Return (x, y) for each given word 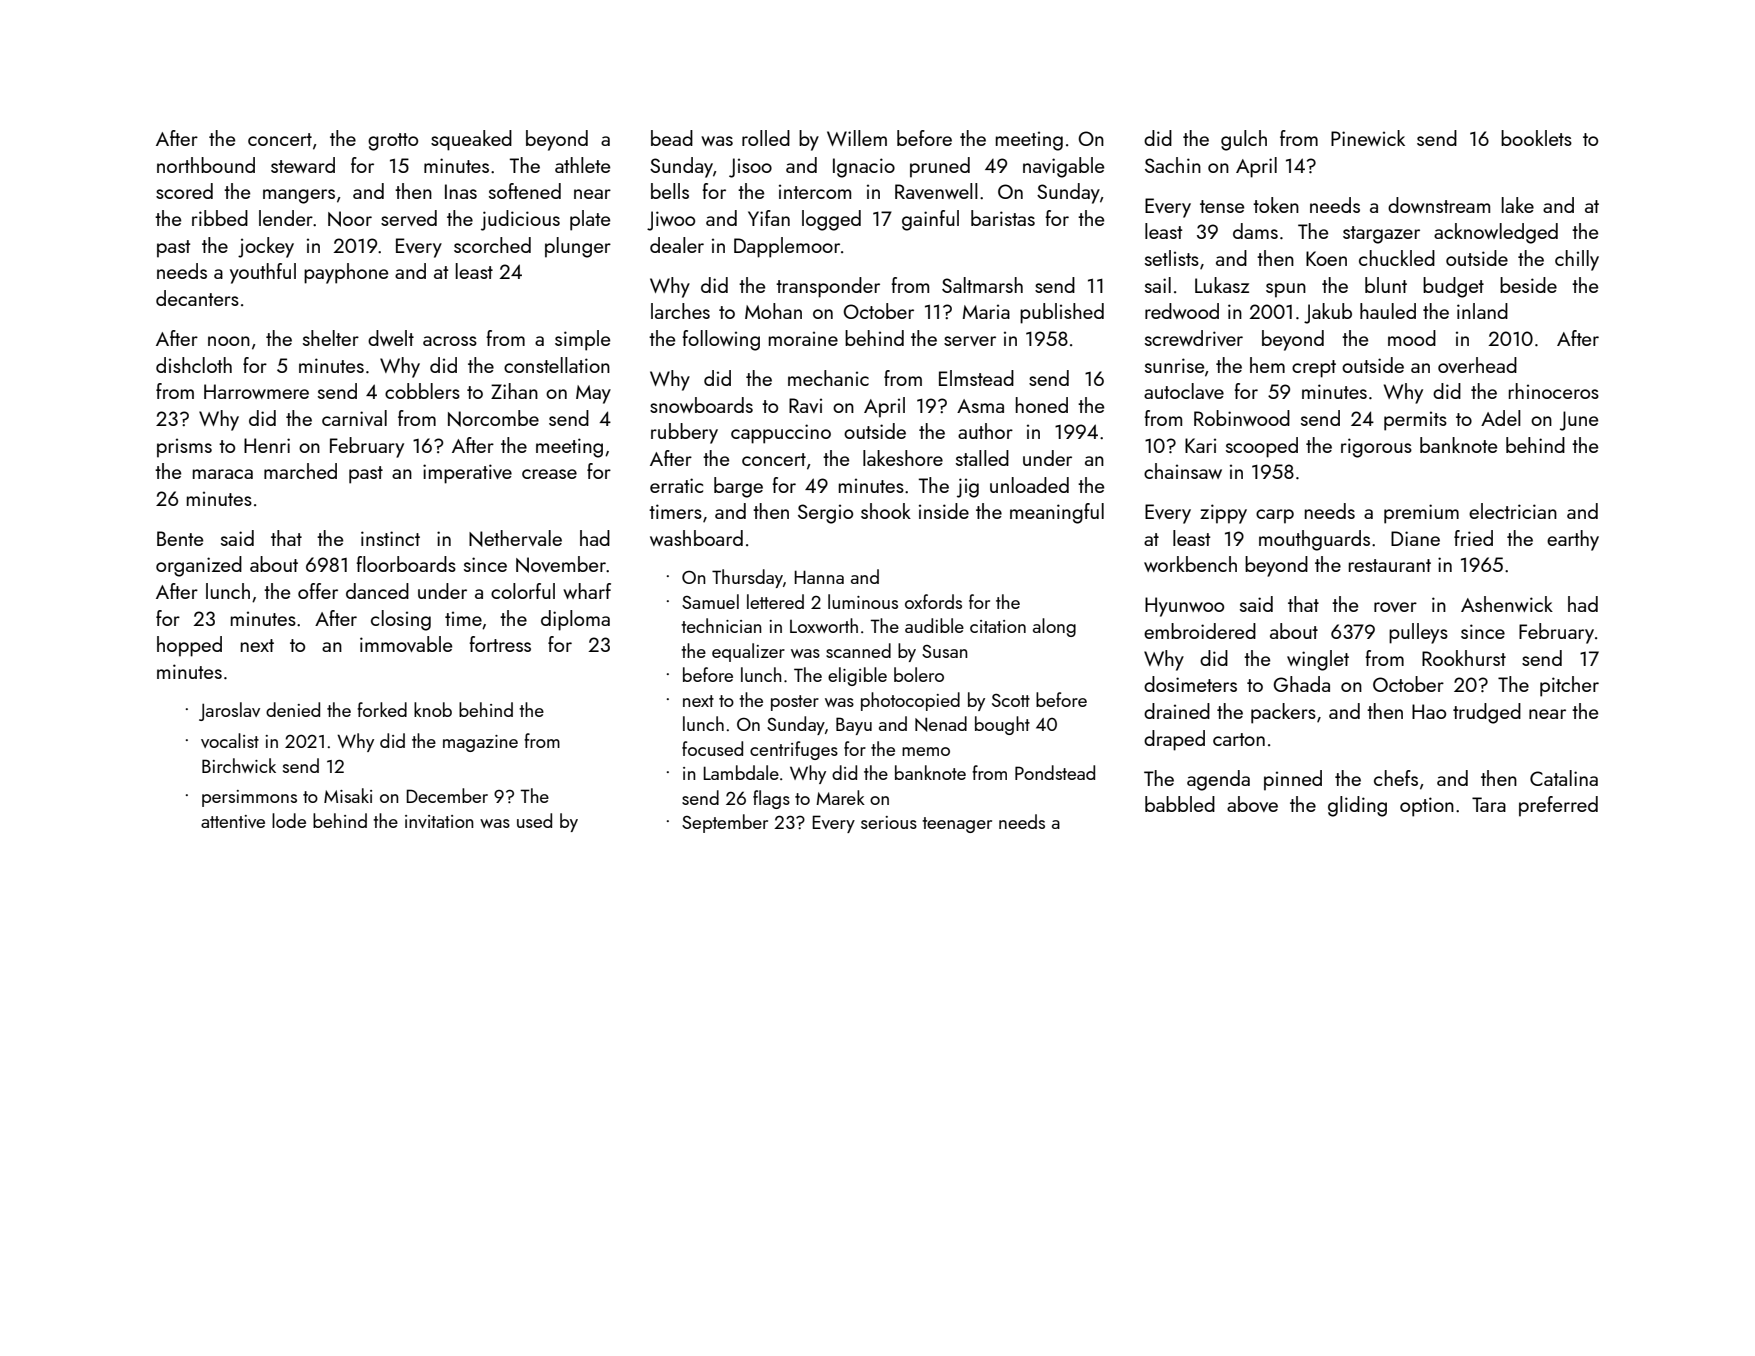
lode (289, 820)
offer (318, 591)
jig (968, 488)
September (725, 823)
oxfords (933, 601)
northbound (206, 165)
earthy (1573, 540)
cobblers (422, 391)
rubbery (684, 433)
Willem (857, 138)
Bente (180, 538)
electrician (1513, 511)
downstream (1439, 205)
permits (1415, 421)
